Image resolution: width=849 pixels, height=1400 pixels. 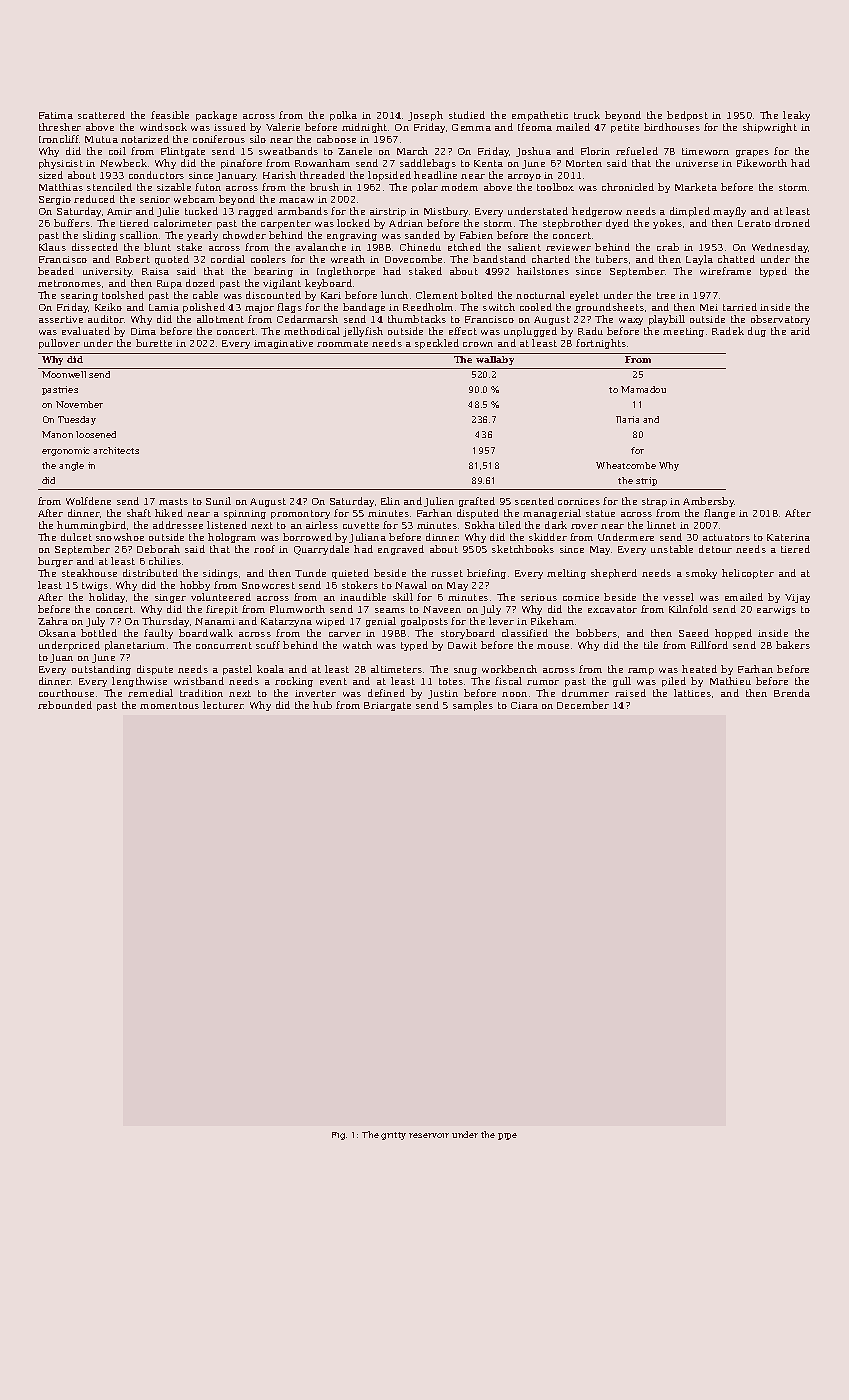 What do you see at coordinates (338, 1136) in the page?
I see `Fig` at bounding box center [338, 1136].
